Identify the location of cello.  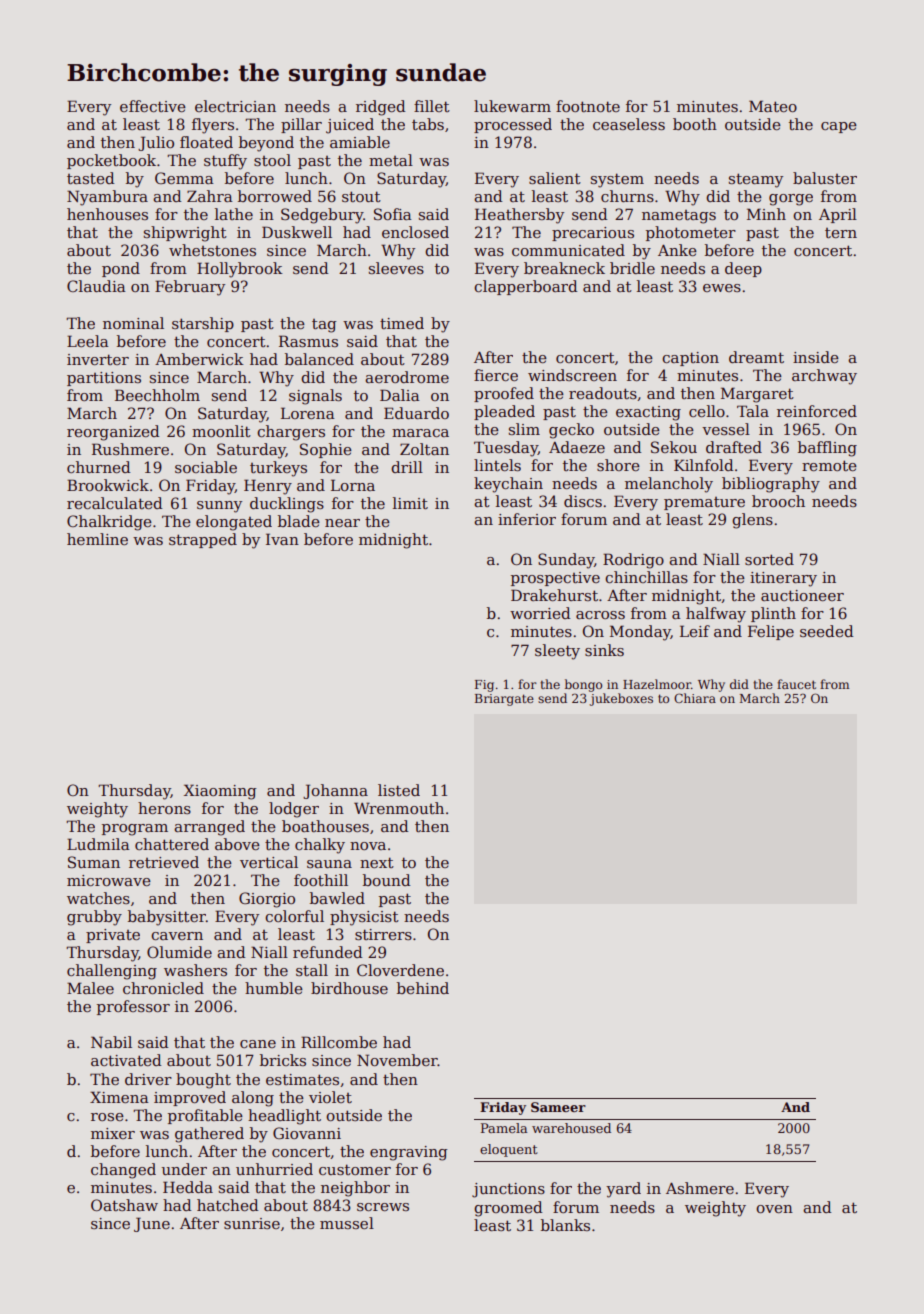
(707, 411).
